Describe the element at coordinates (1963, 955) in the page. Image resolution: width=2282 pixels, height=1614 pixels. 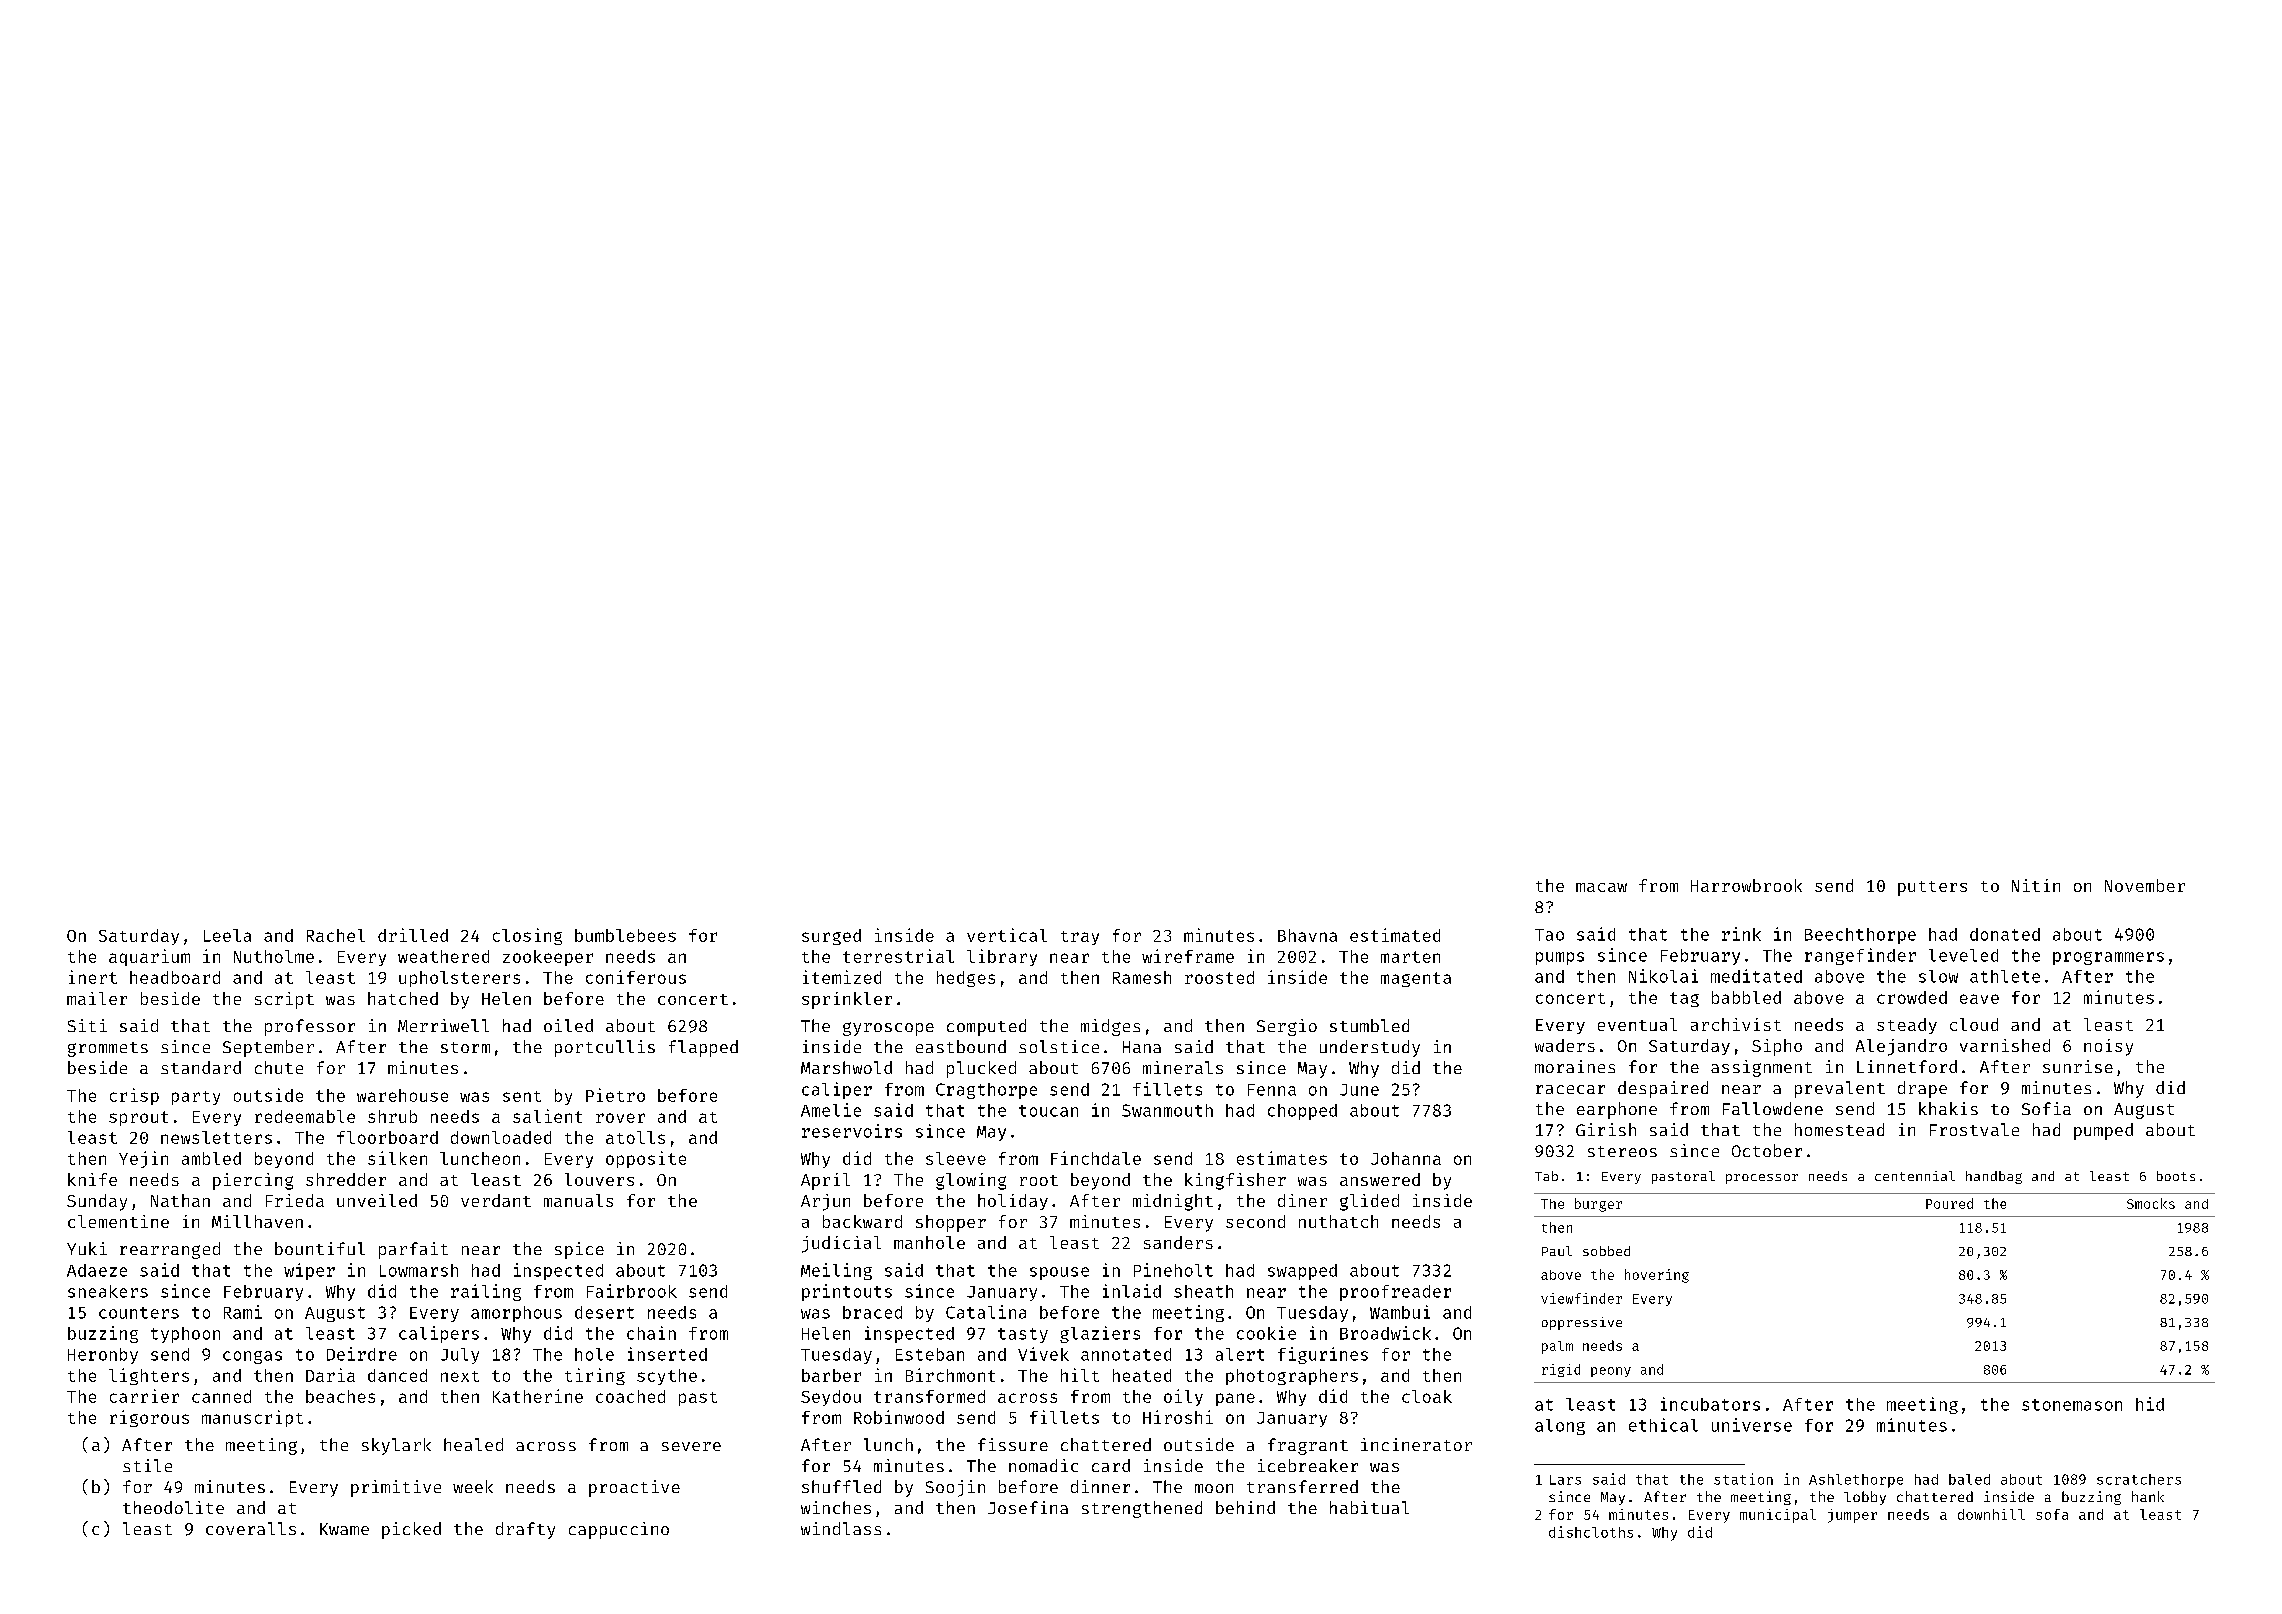
I see `leveled` at that location.
